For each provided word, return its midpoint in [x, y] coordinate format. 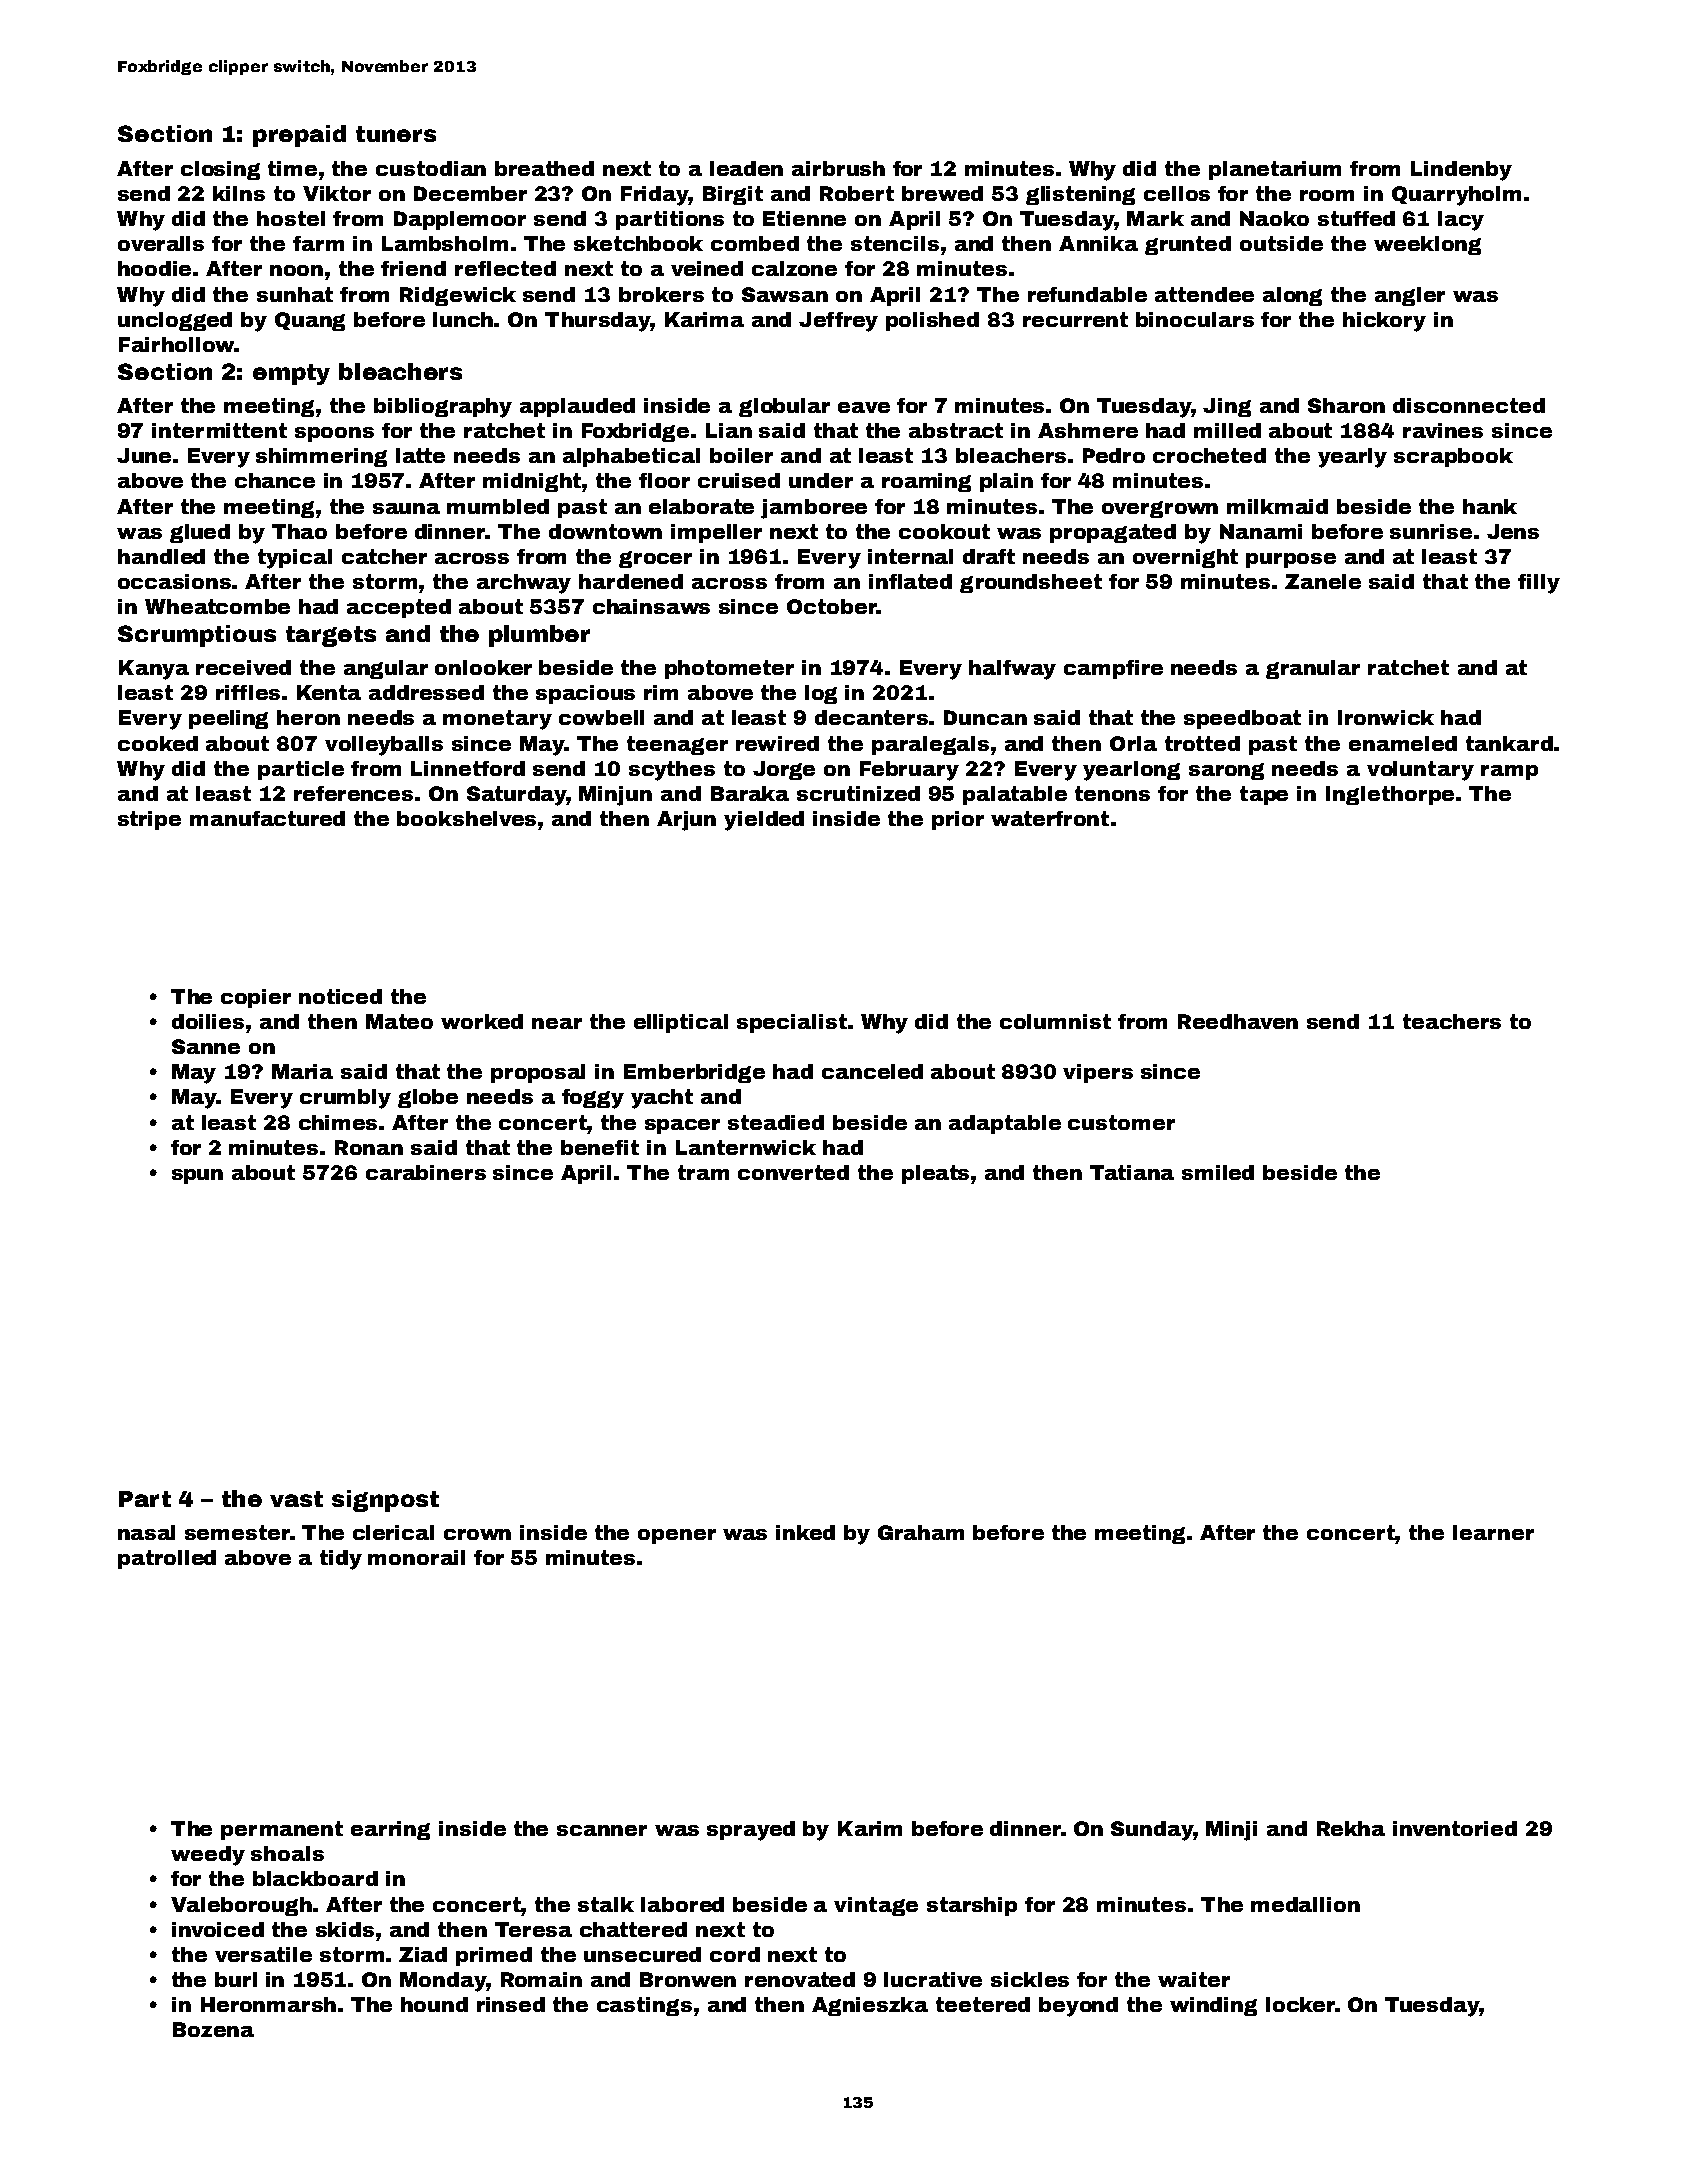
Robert [857, 193]
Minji [1231, 1831]
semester [237, 1532]
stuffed [1356, 218]
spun [197, 1176]
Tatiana [1132, 1172]
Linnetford [468, 768]
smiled [1218, 1172]
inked [805, 1532]
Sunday [1152, 1831]
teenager [677, 745]
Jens [1513, 531]
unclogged [175, 321]
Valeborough [241, 1906]
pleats [935, 1174]
